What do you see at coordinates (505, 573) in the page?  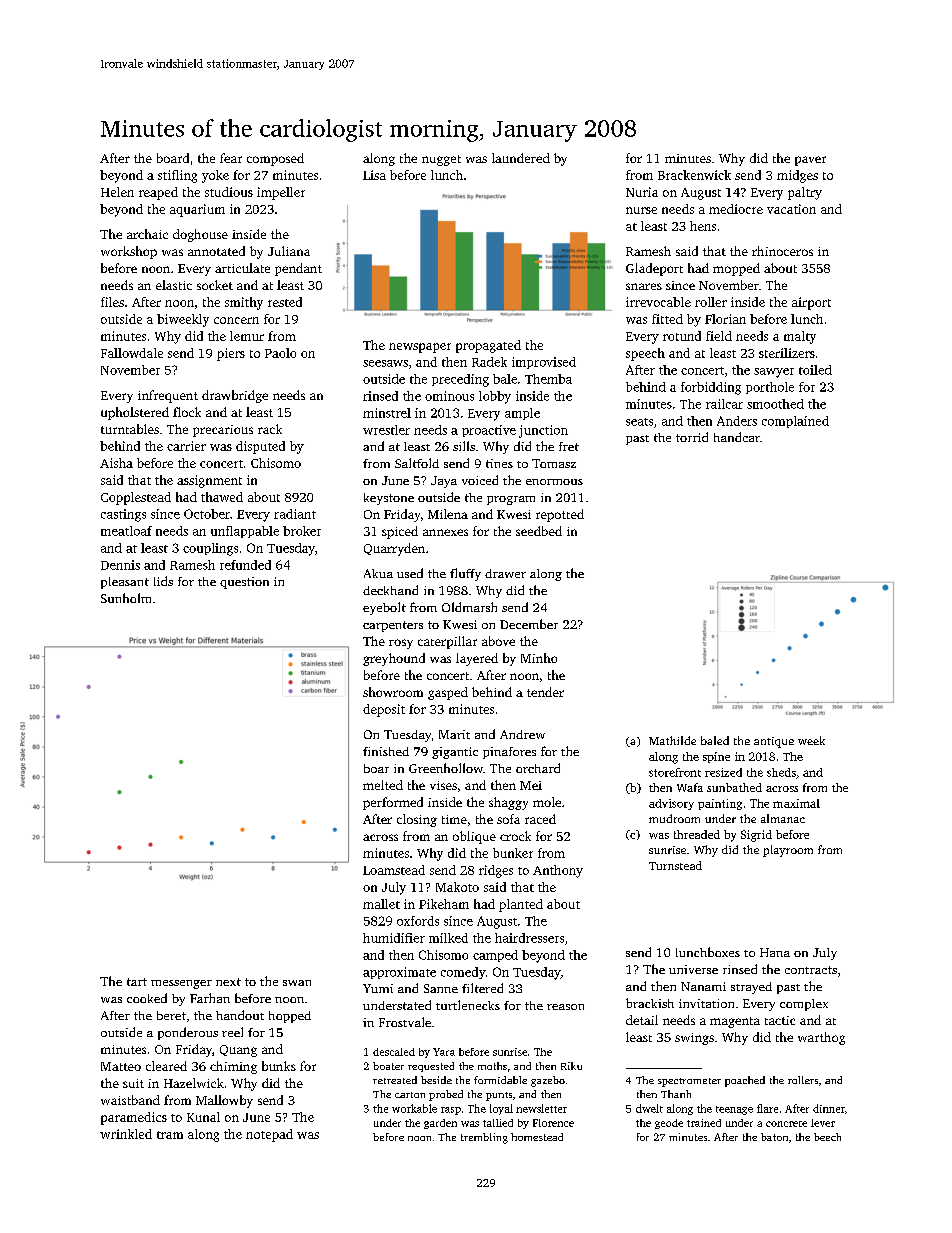 I see `drawer` at bounding box center [505, 573].
